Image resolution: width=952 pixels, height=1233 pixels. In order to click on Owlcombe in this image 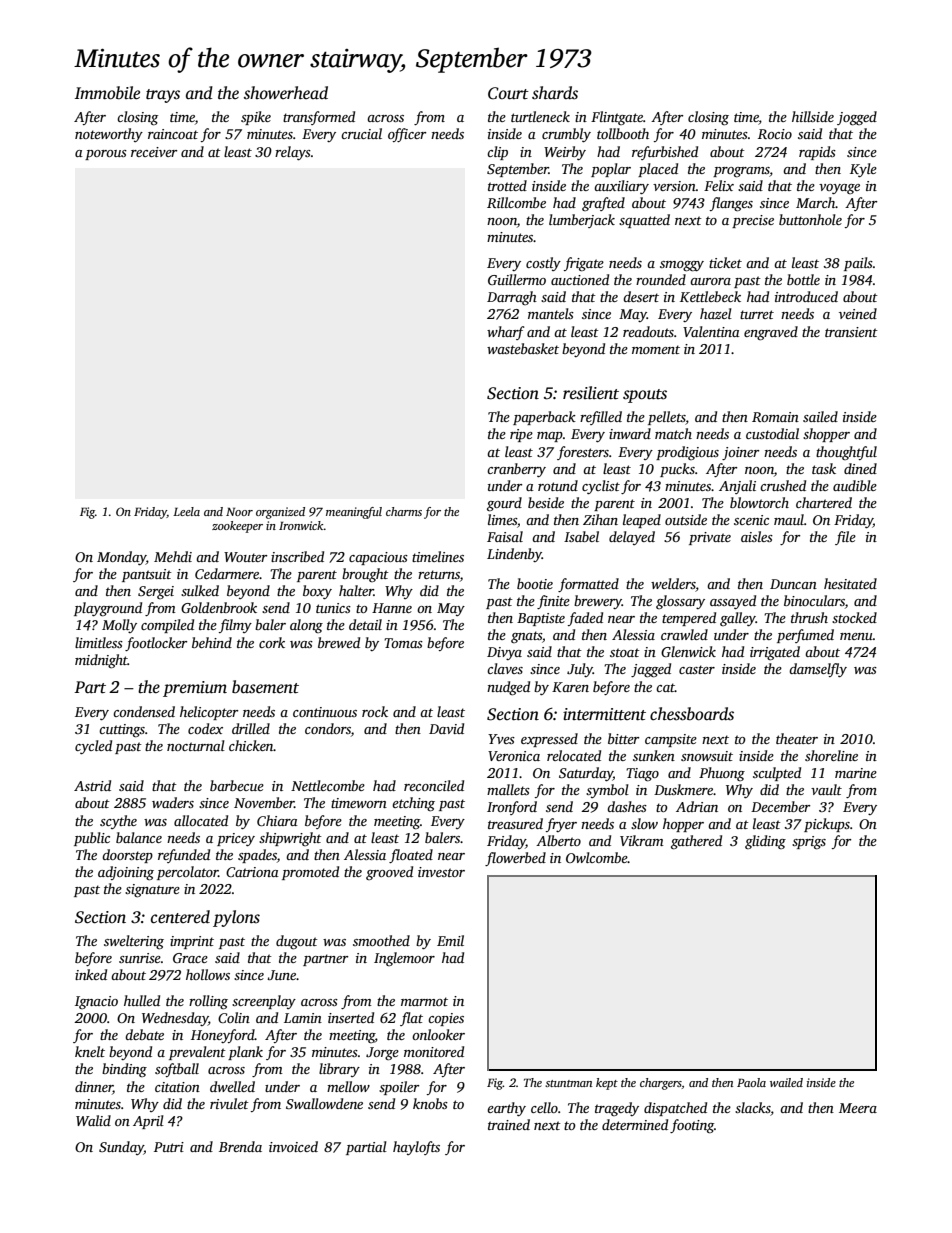, I will do `click(597, 857)`.
